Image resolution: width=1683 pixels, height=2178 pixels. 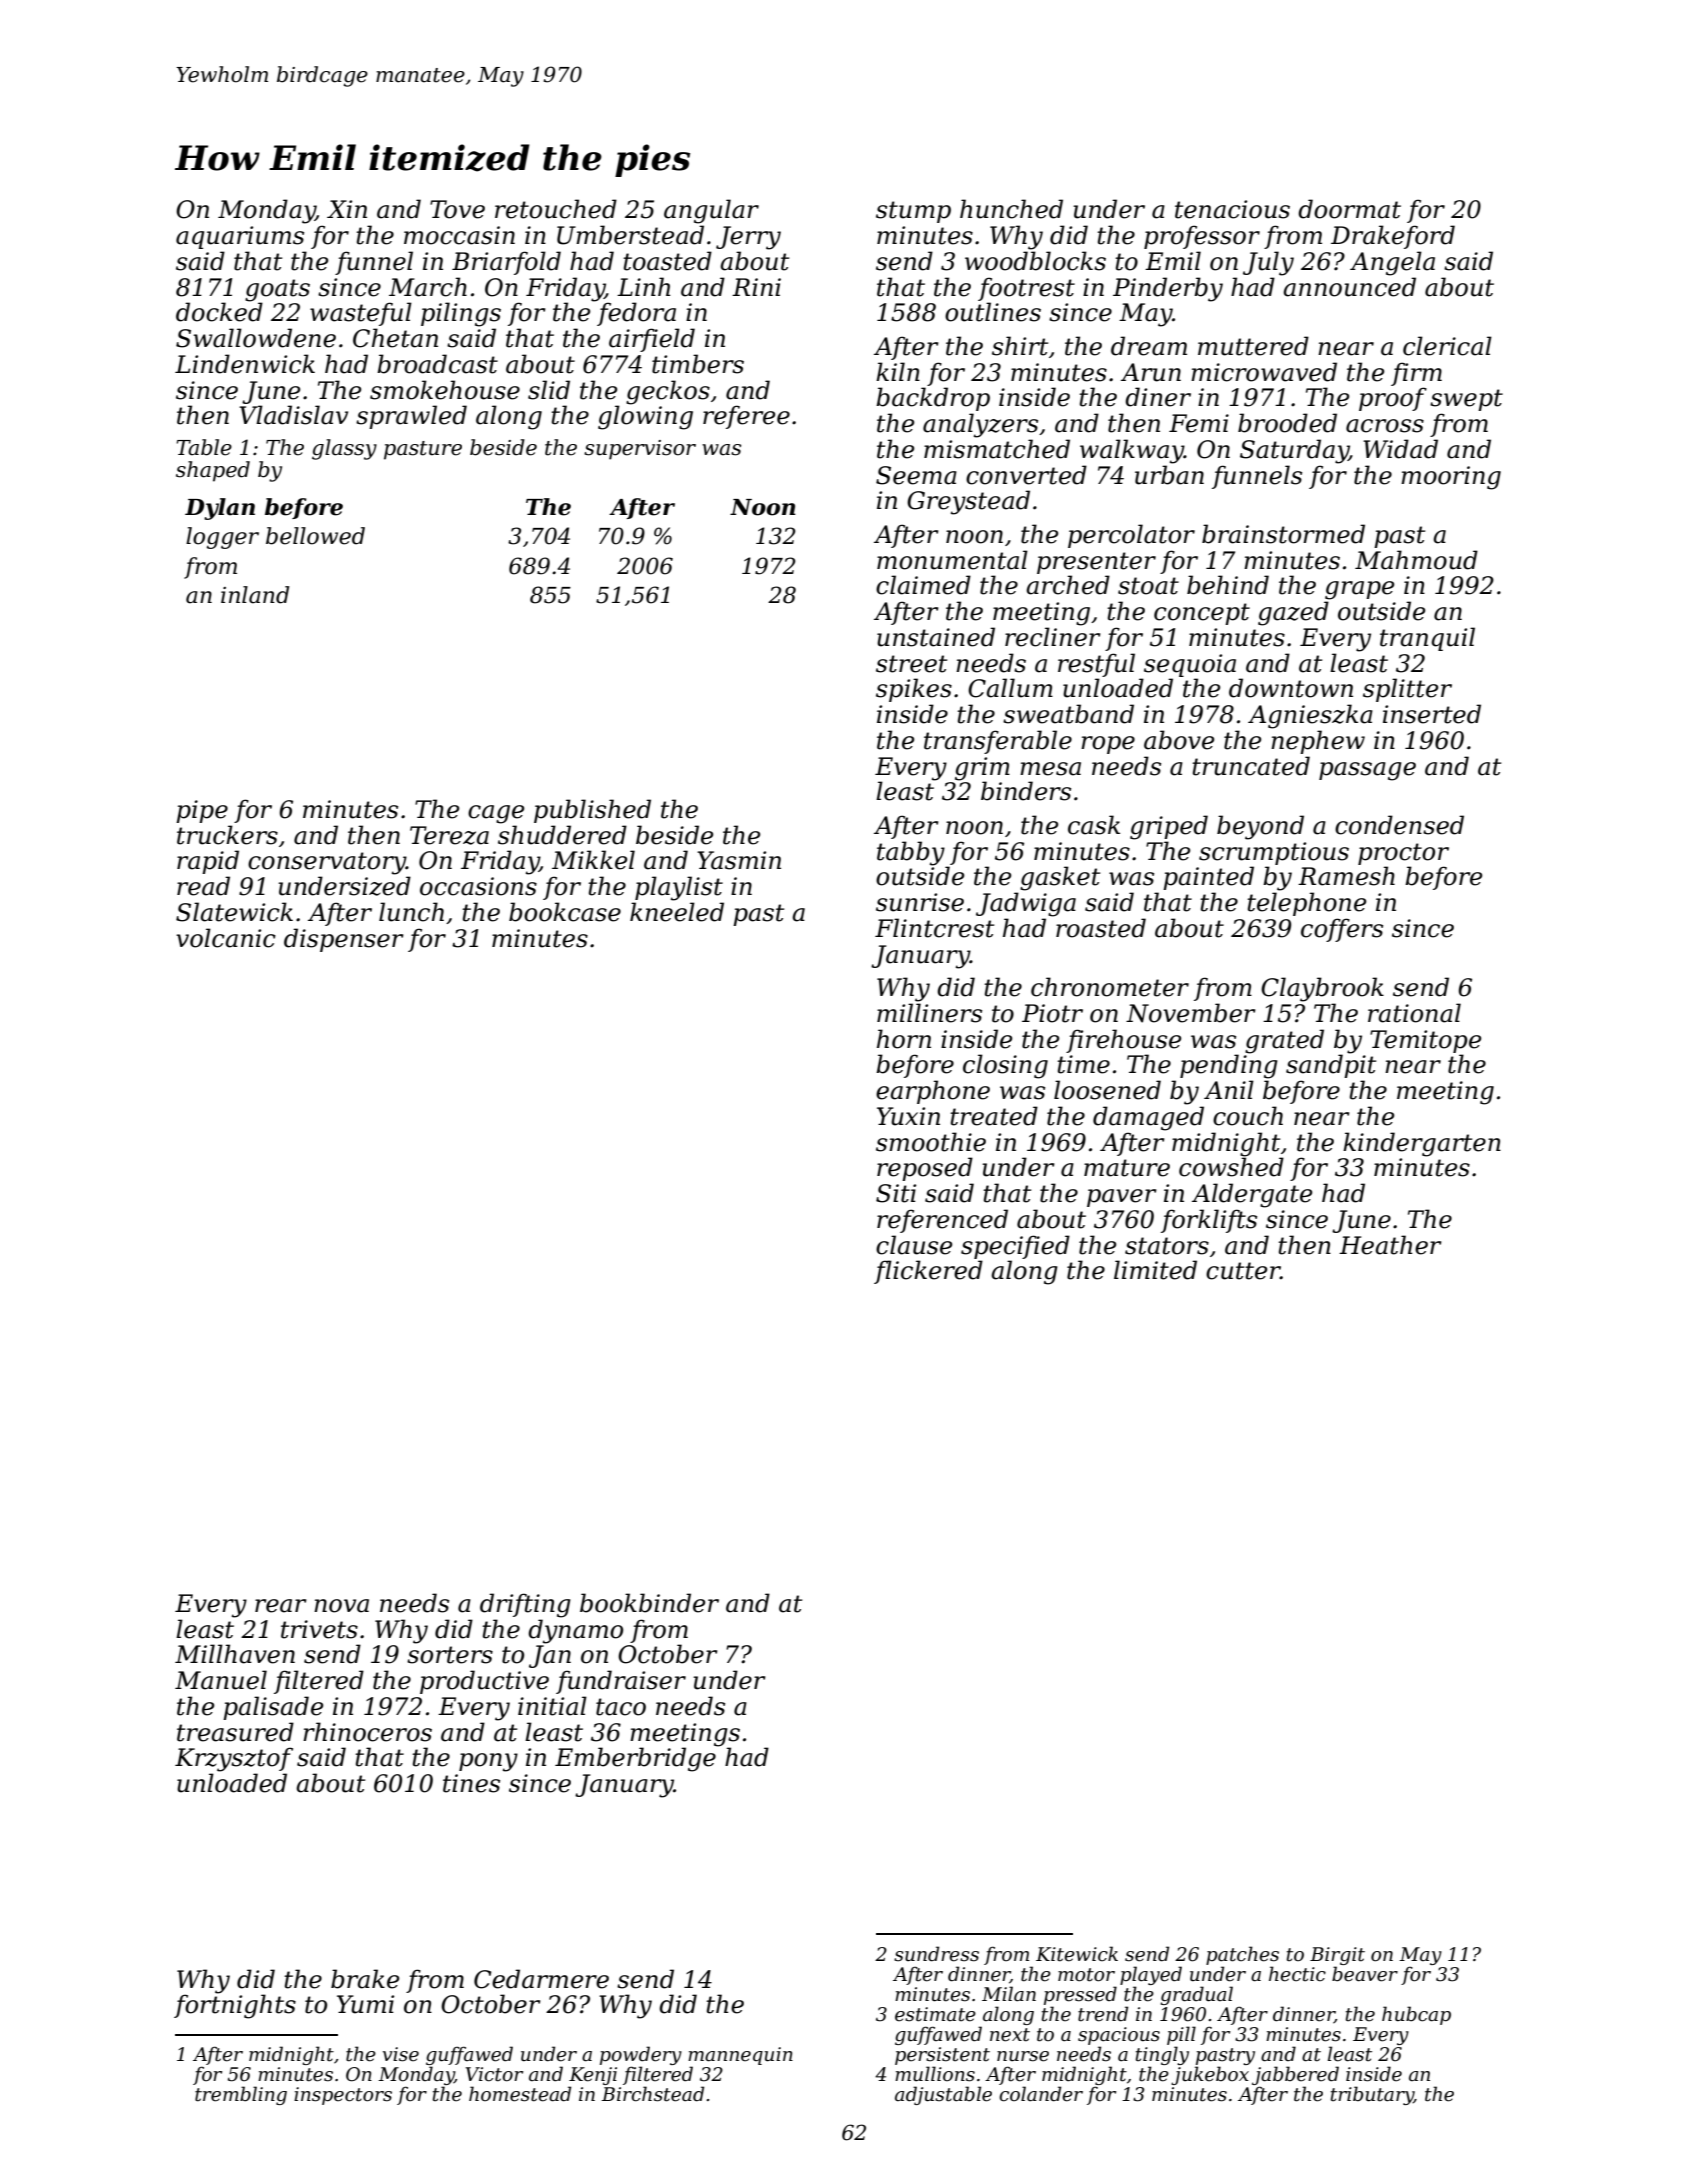 What do you see at coordinates (1011, 209) in the document?
I see `hunched` at bounding box center [1011, 209].
